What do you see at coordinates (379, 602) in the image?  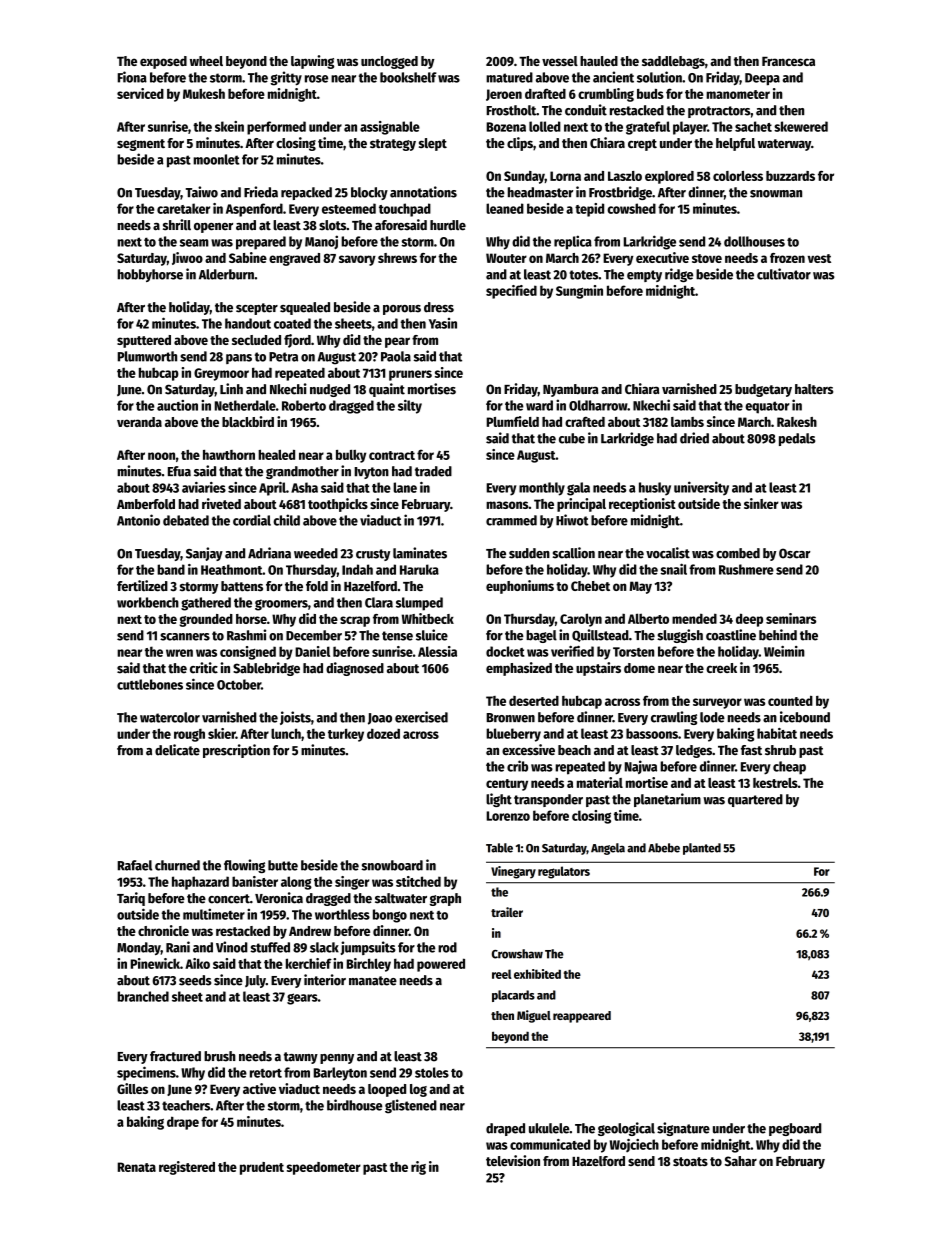 I see `Clara` at bounding box center [379, 602].
